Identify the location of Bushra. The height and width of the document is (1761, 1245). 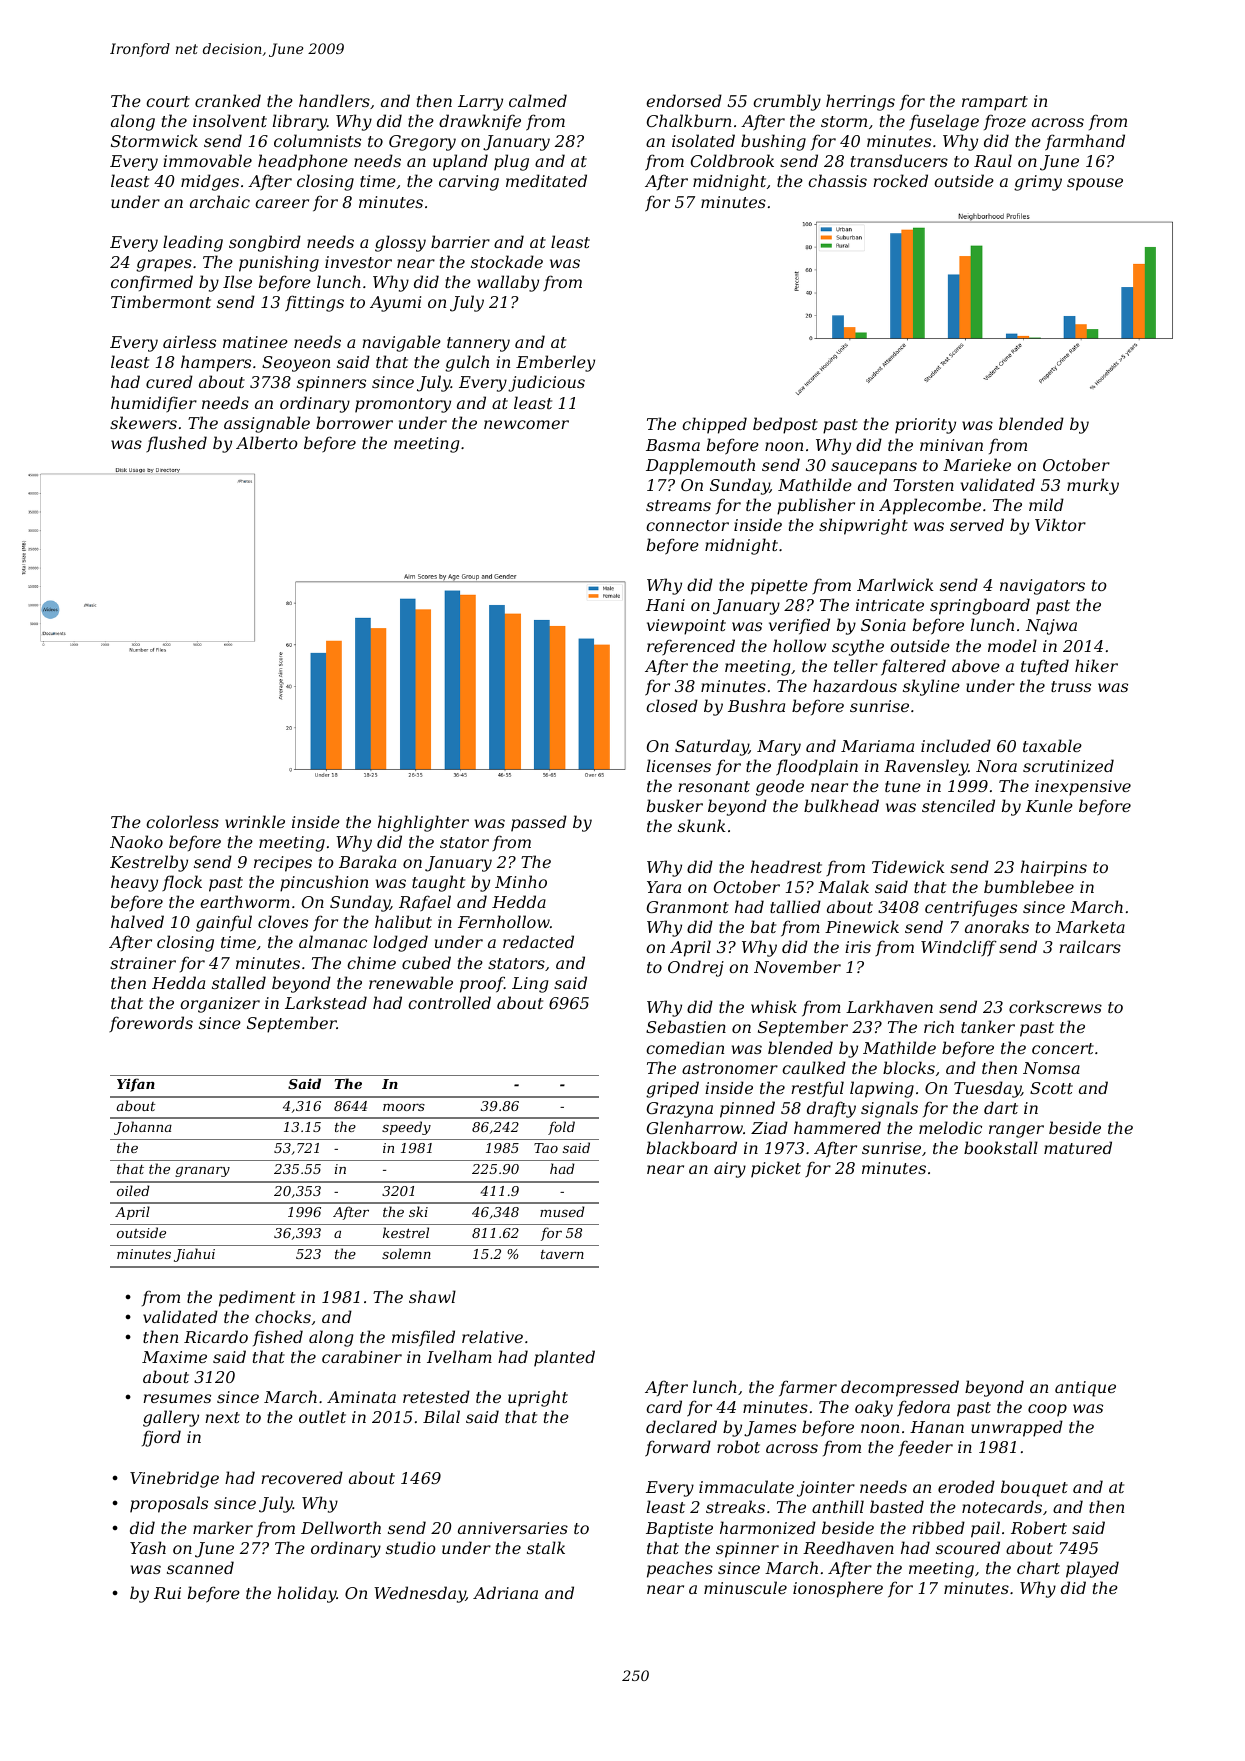
(756, 705).
